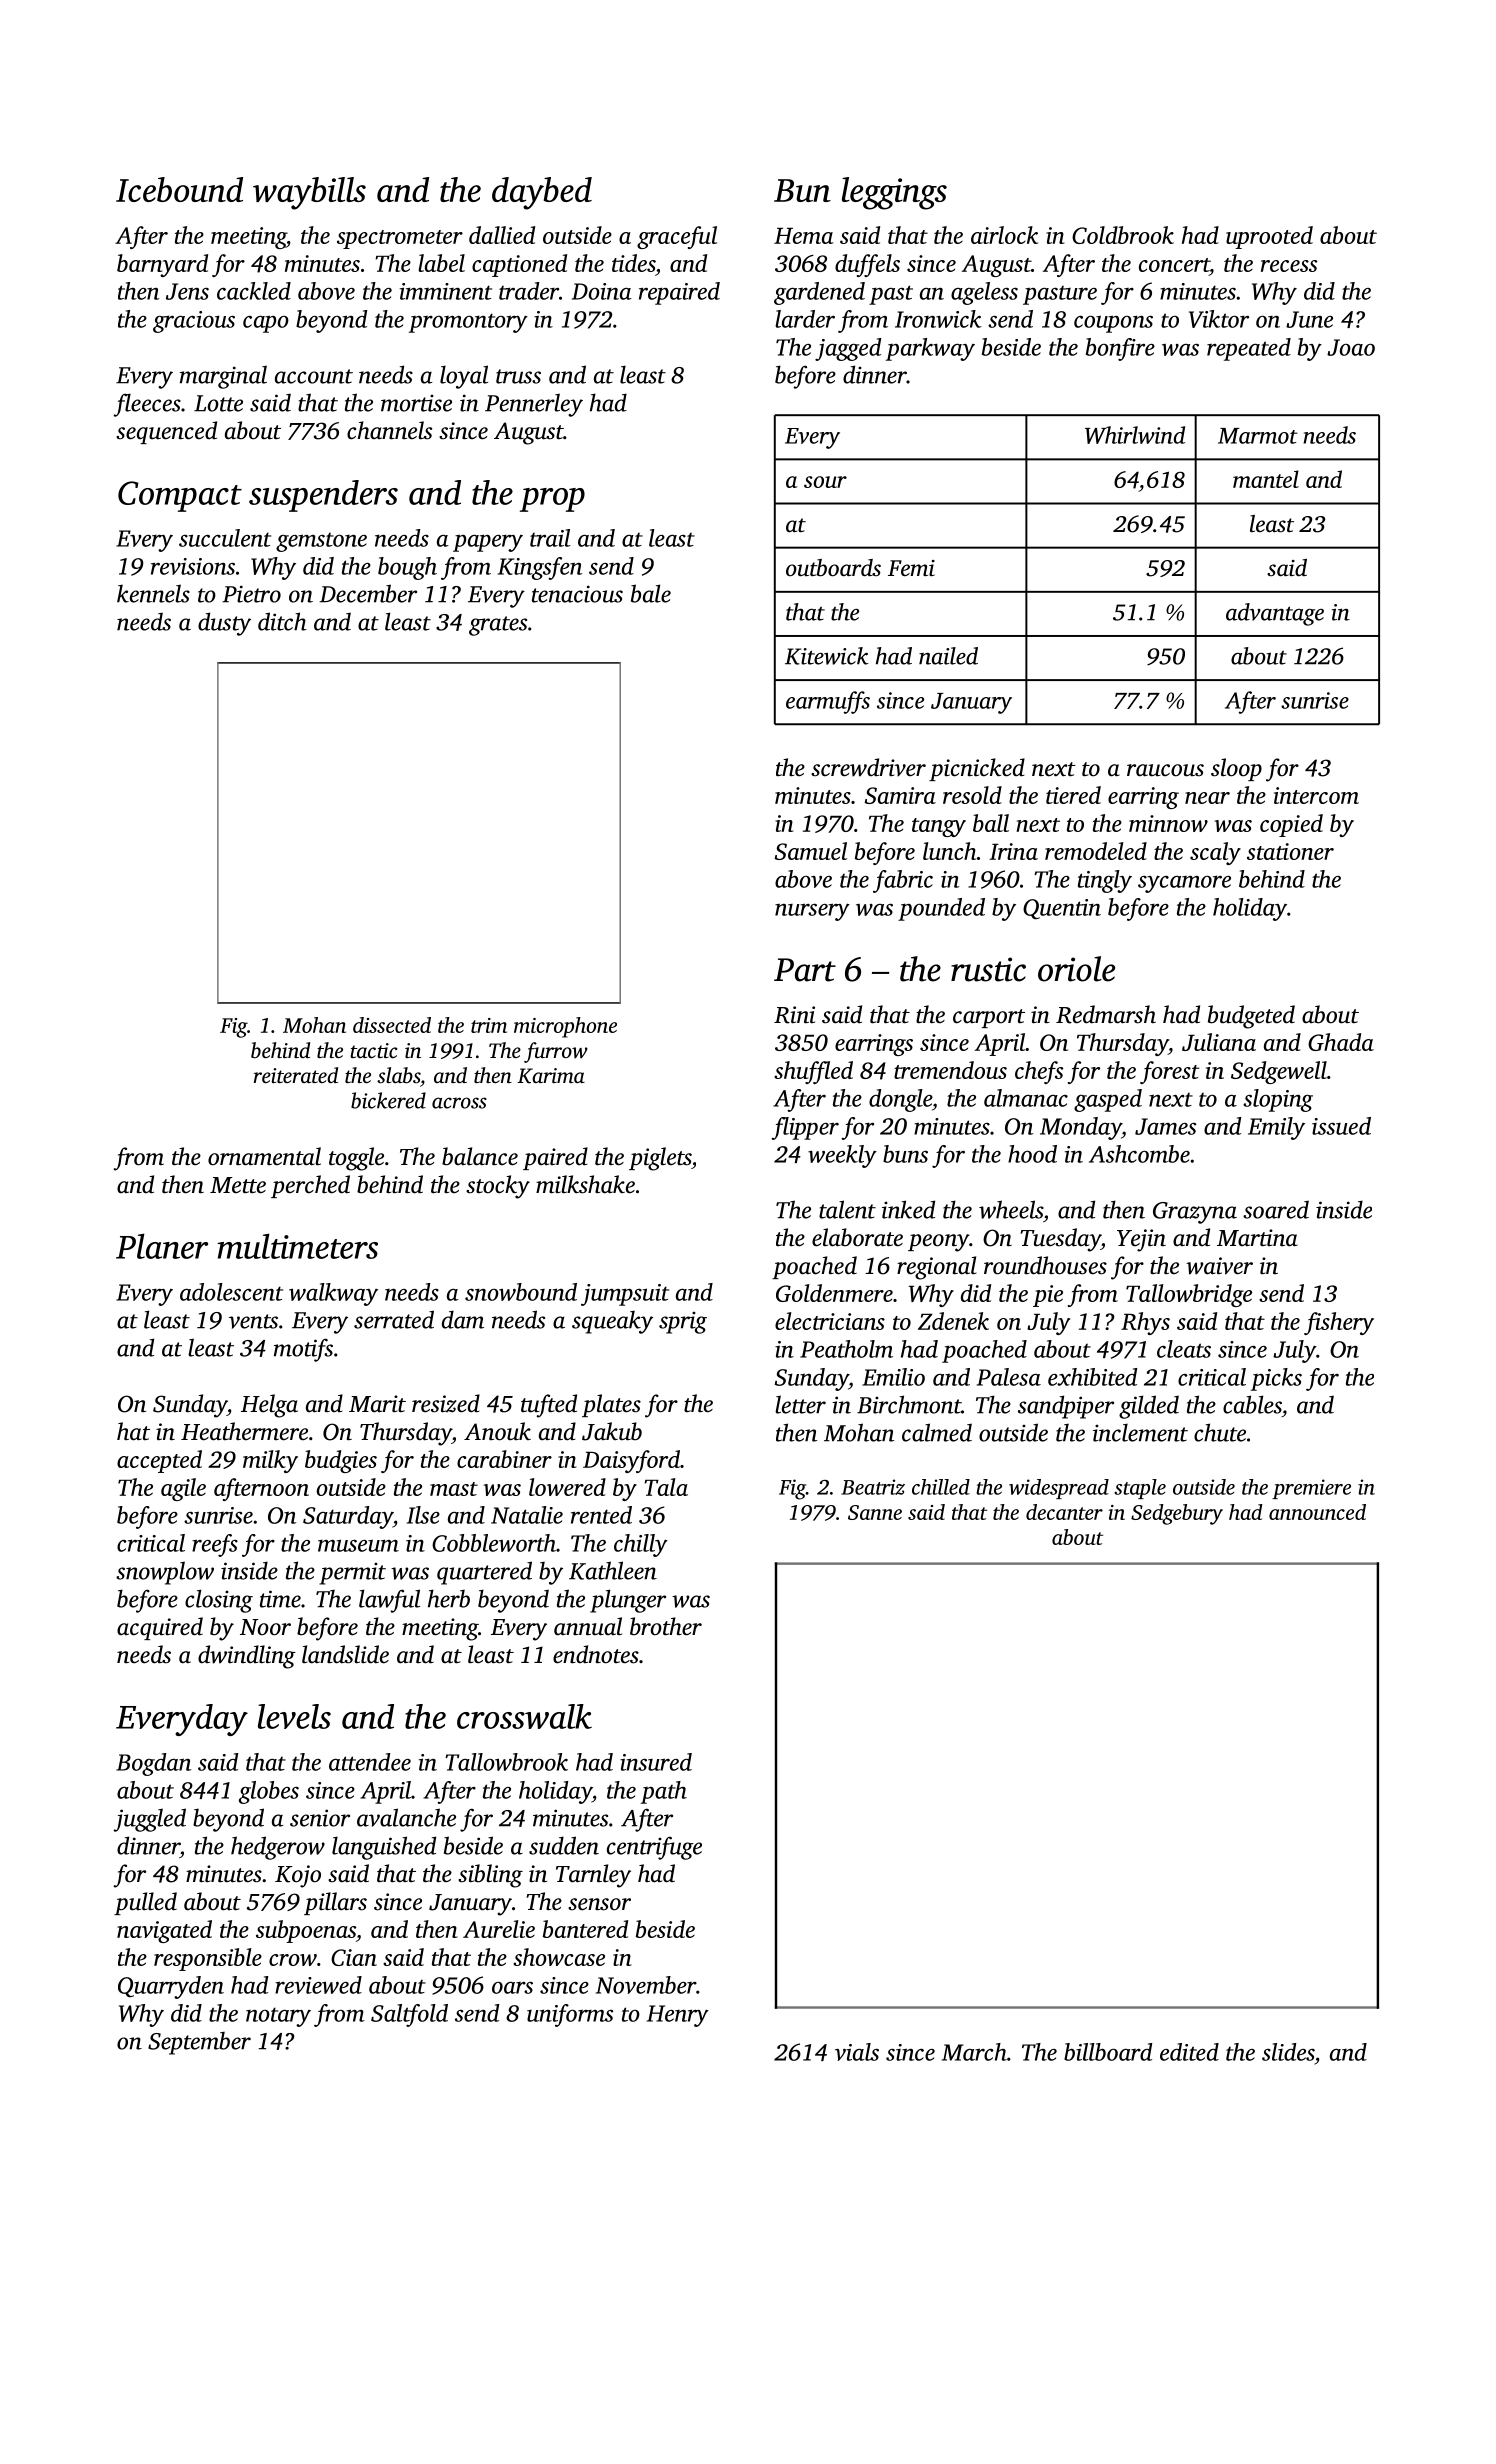  I want to click on reiterated, so click(296, 1075).
